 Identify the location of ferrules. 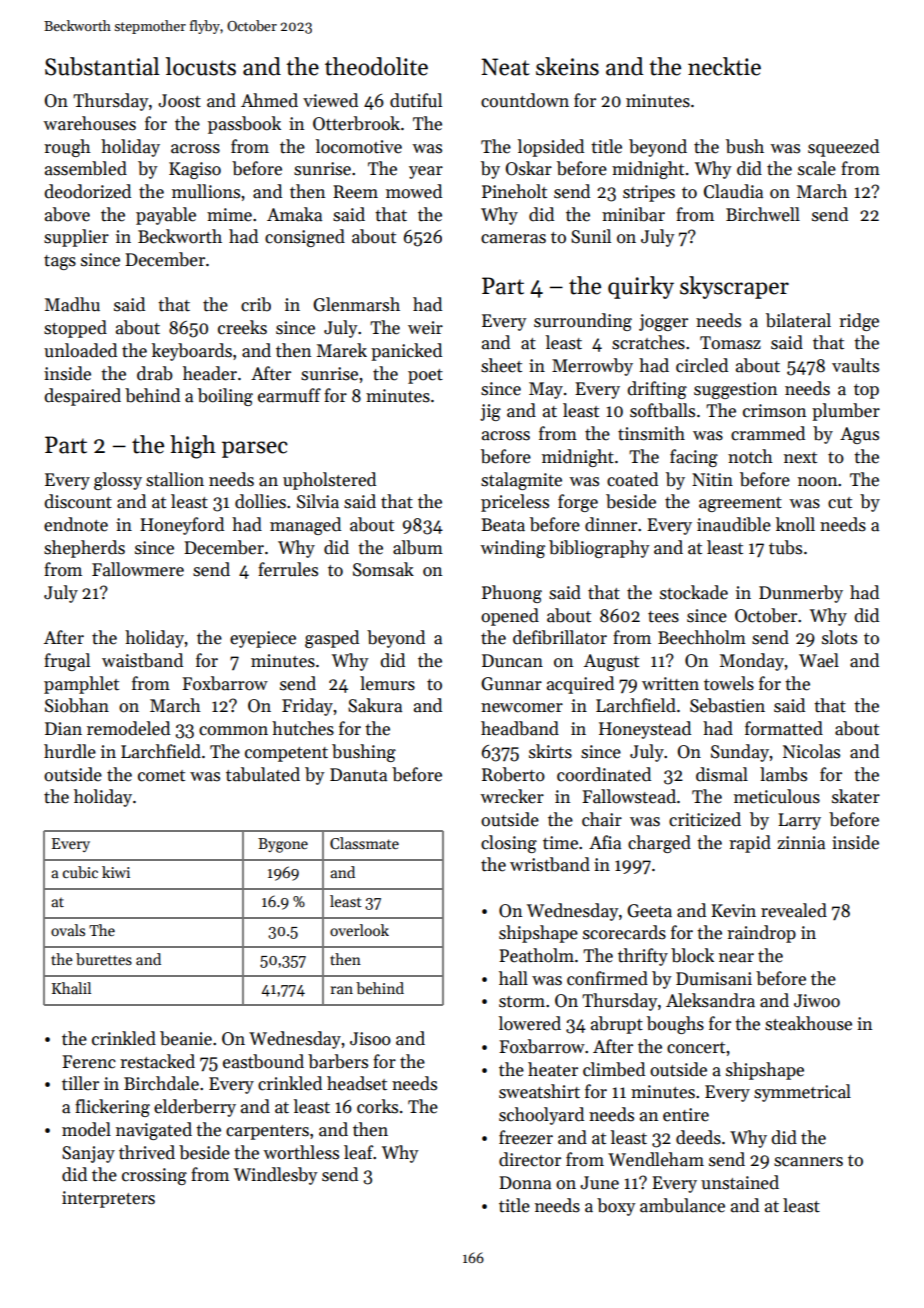
(288, 569).
